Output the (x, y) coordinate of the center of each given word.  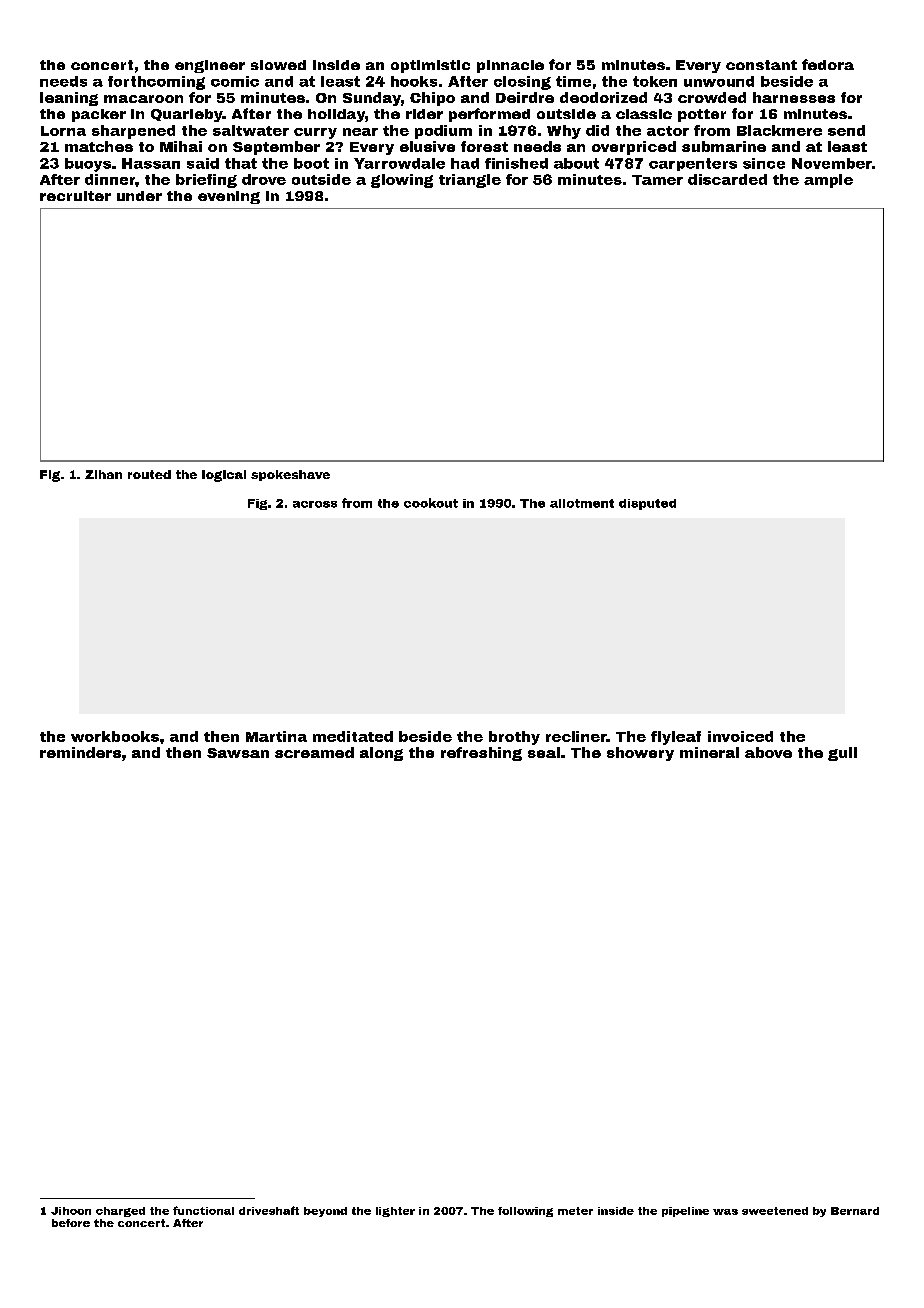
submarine (724, 146)
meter (575, 1211)
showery (640, 754)
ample (828, 181)
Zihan (103, 474)
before (71, 1223)
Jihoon (71, 1211)
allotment (582, 503)
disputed (647, 504)
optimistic (430, 66)
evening (229, 197)
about (576, 163)
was (725, 1212)
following (525, 1212)
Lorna (63, 131)
